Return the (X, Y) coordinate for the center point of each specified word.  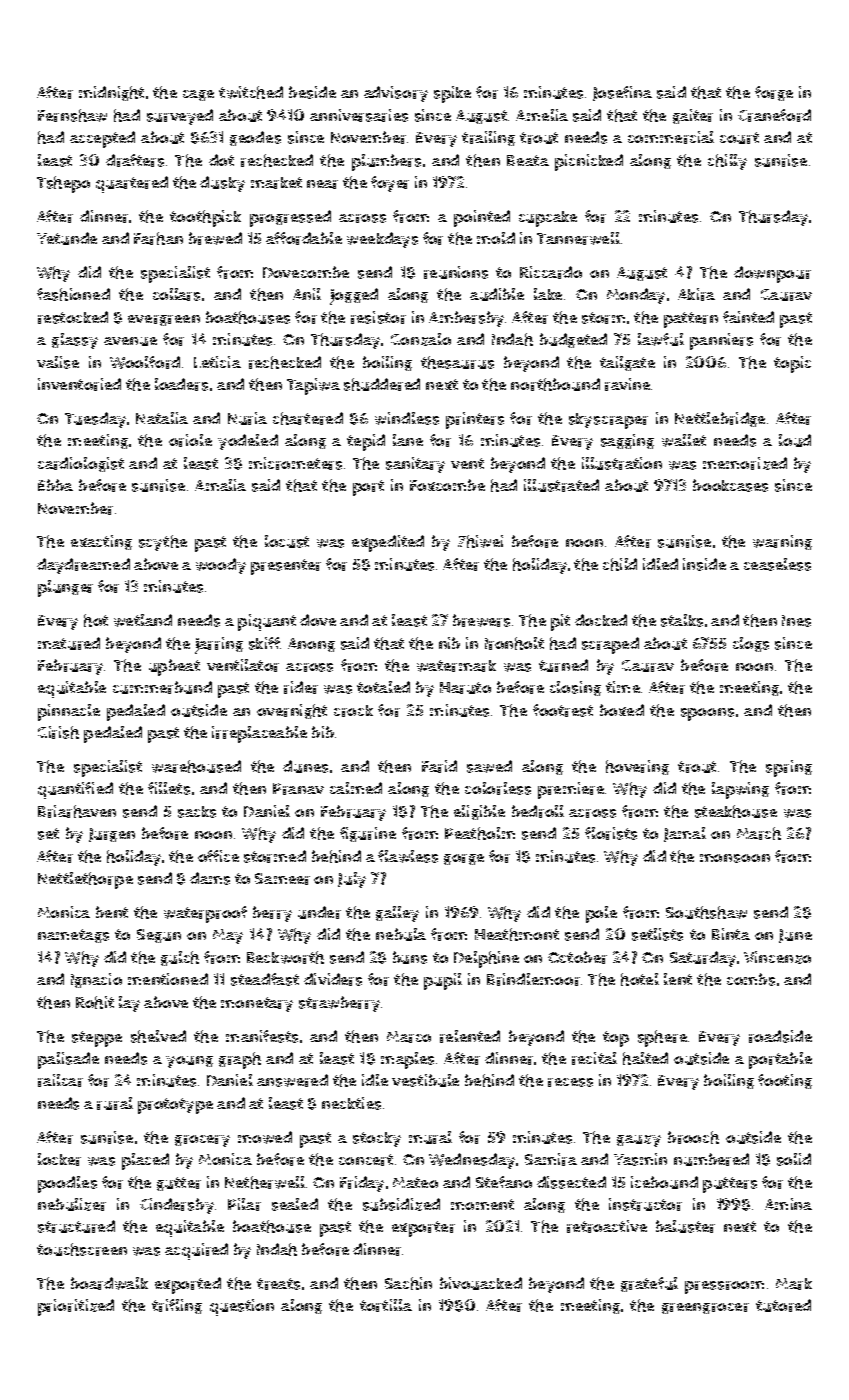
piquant (267, 622)
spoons (707, 714)
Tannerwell (578, 238)
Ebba (55, 485)
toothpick (205, 218)
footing (785, 1081)
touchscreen (82, 1249)
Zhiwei (480, 541)
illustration (622, 463)
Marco (409, 1037)
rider (301, 687)
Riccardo (551, 272)
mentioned (168, 979)
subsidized (401, 1204)
